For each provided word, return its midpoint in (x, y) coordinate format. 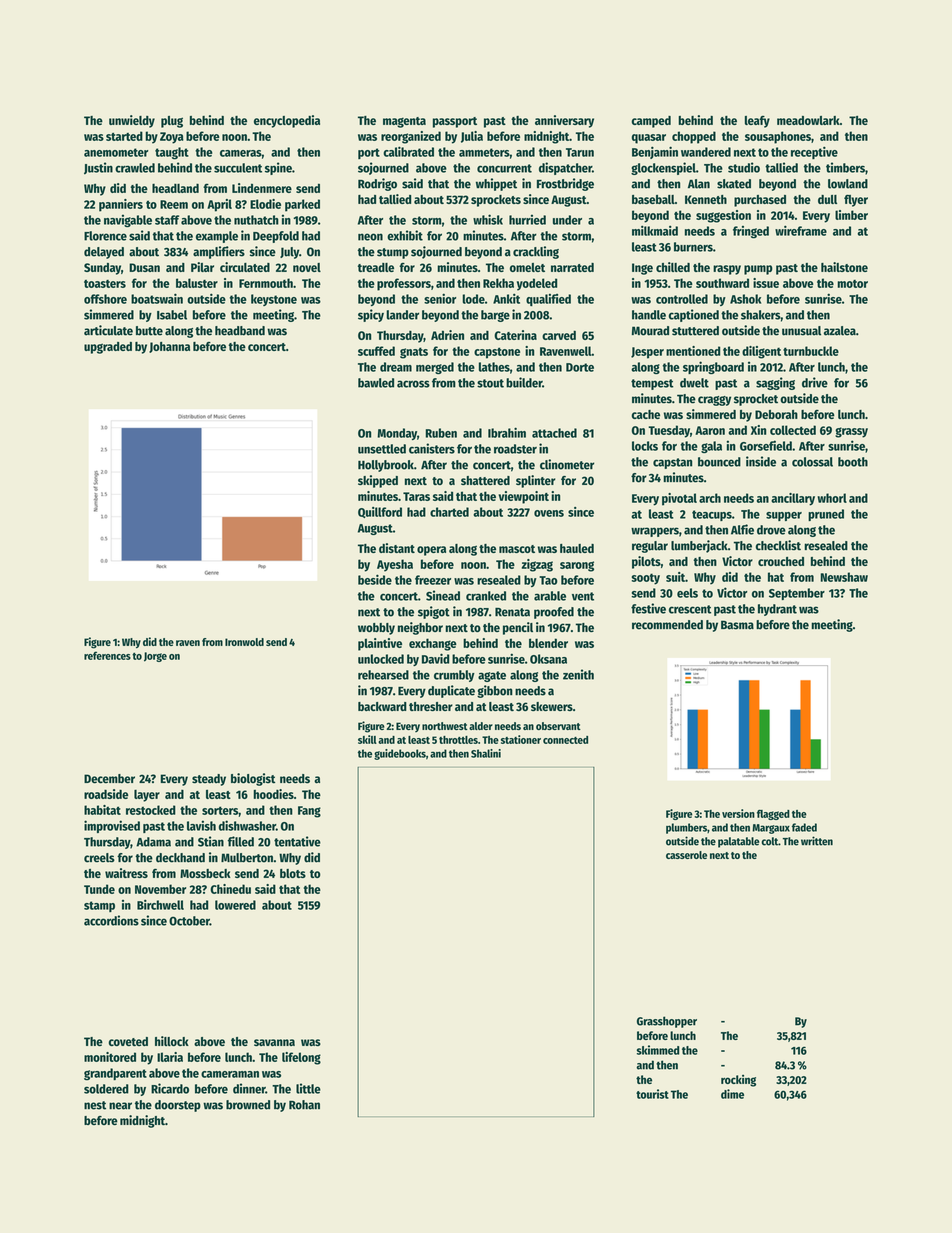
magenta (404, 122)
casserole (686, 855)
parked (302, 205)
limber (851, 215)
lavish (201, 825)
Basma (737, 625)
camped (651, 122)
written (817, 841)
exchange (433, 644)
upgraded (108, 348)
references (107, 655)
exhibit (405, 235)
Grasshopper (667, 1022)
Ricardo (170, 1088)
